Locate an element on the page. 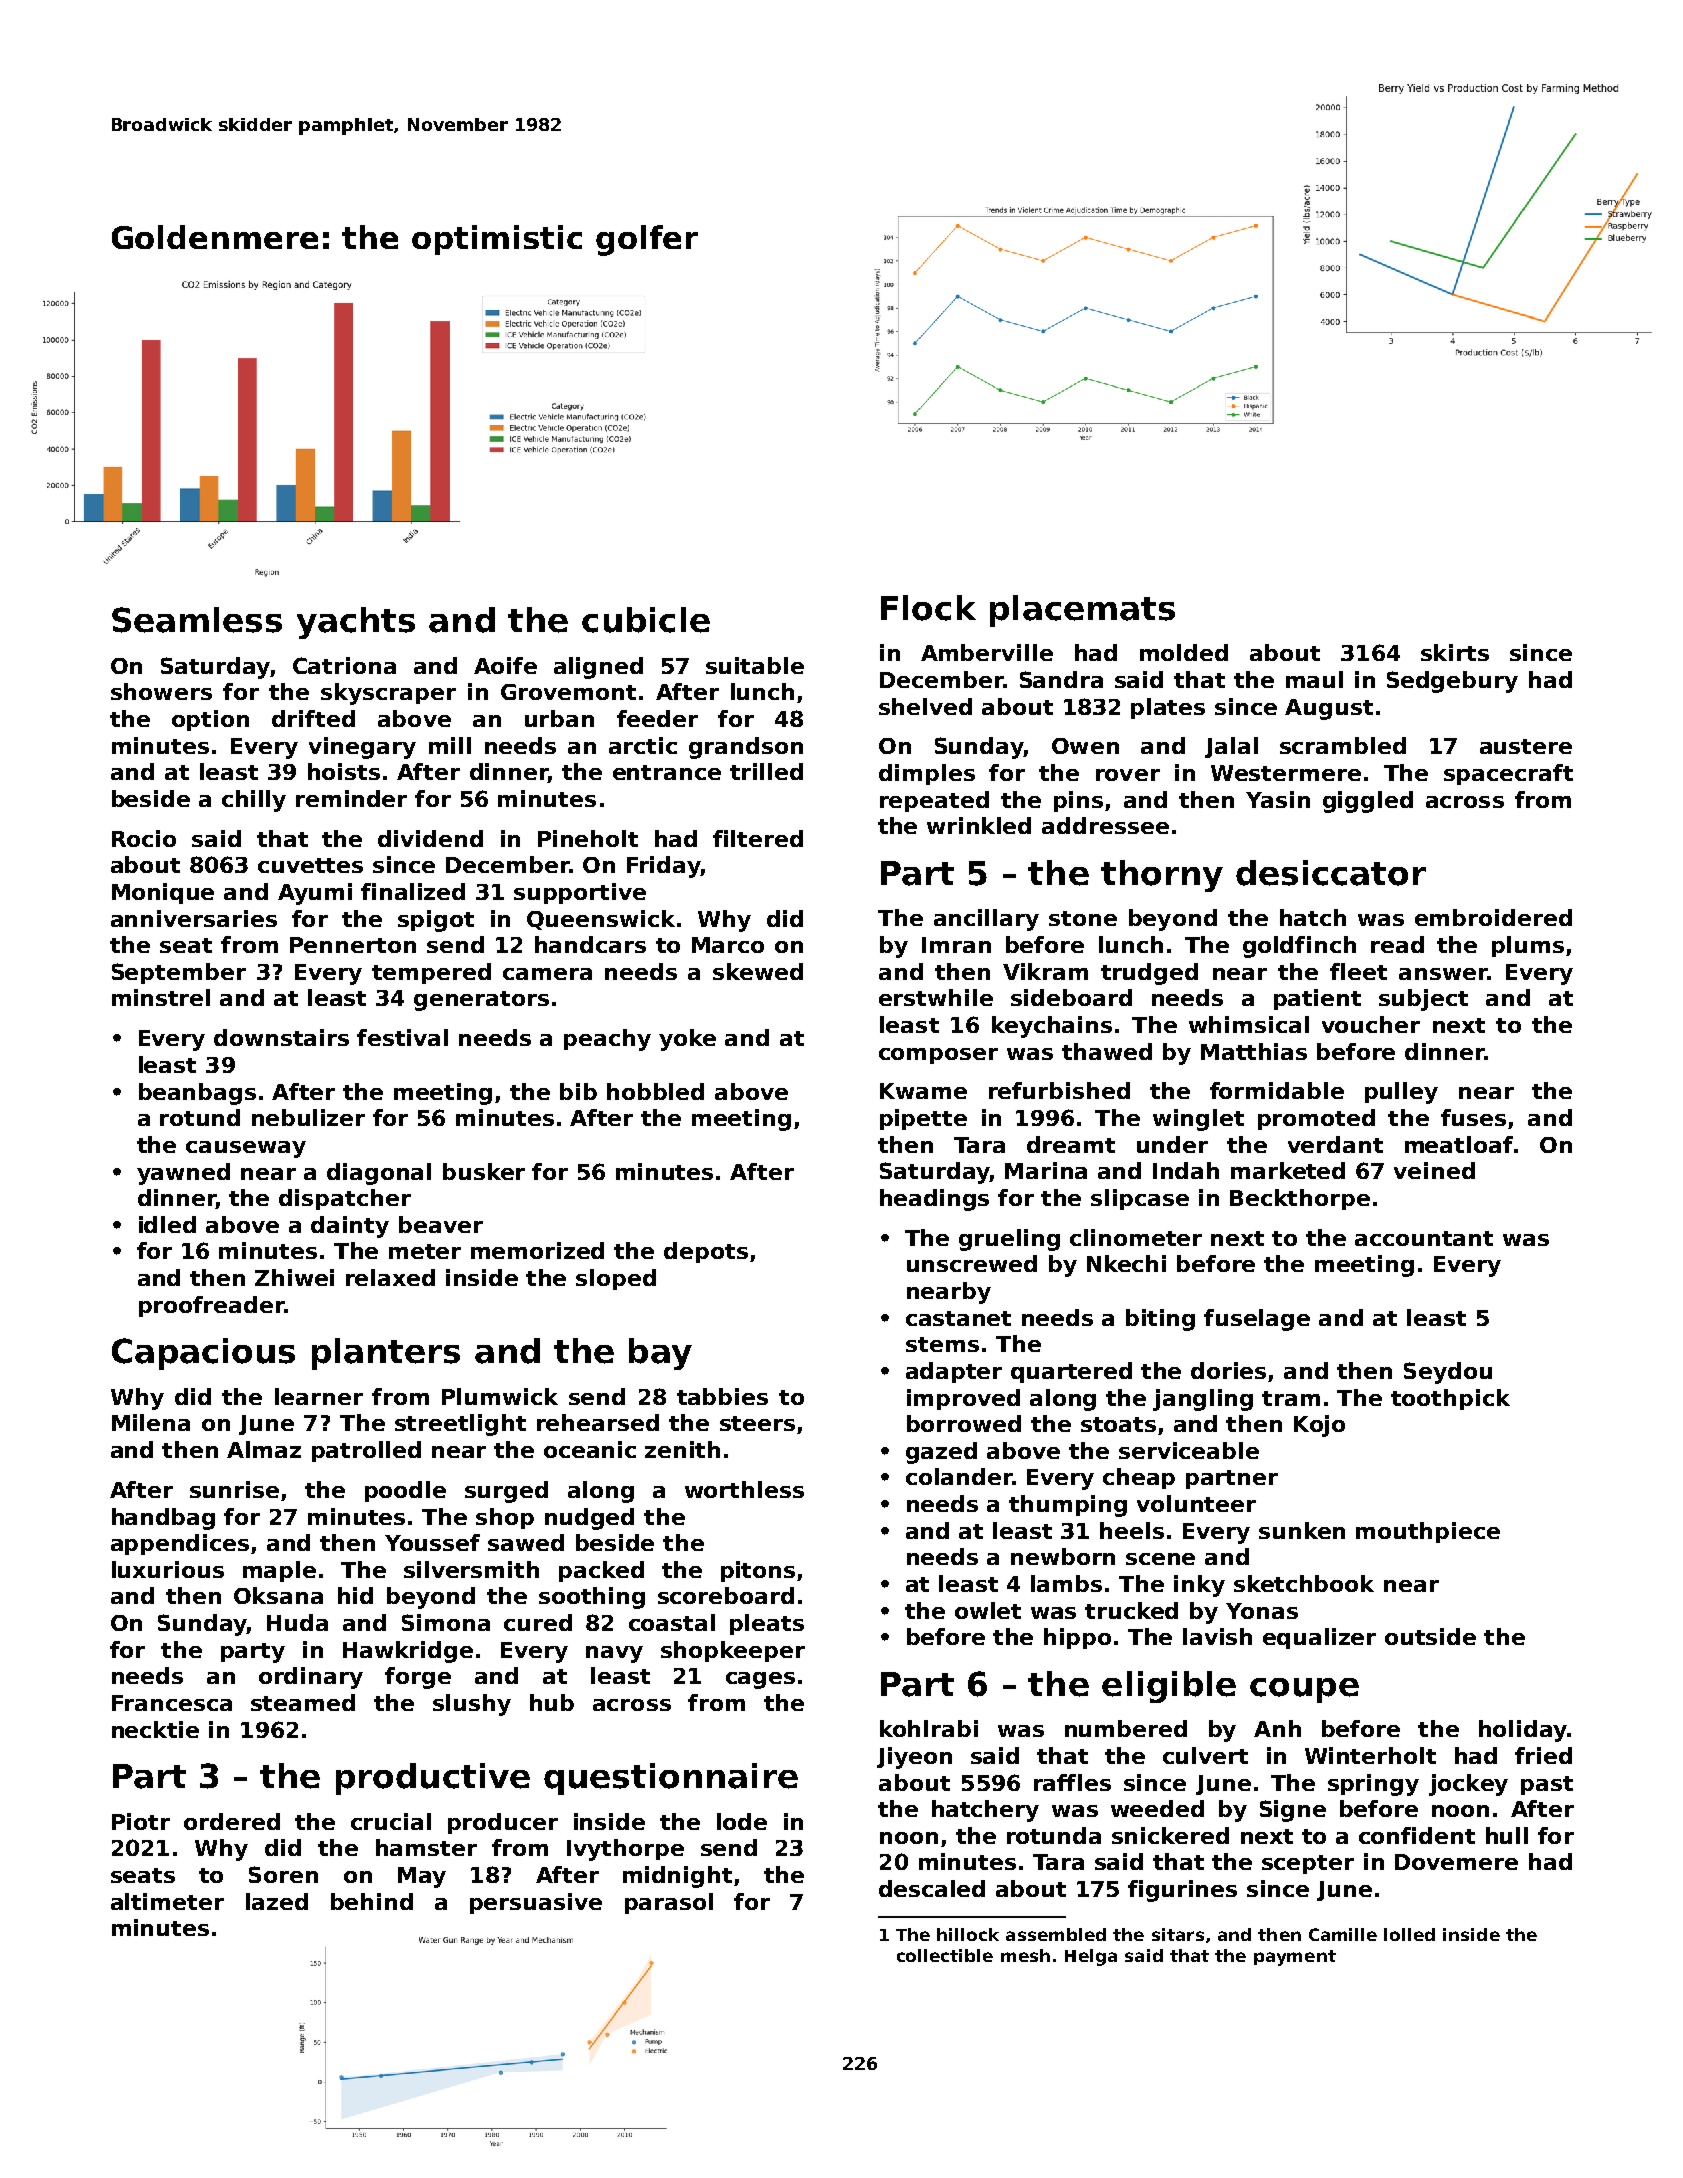 The height and width of the page is (2178, 1683). lazed is located at coordinates (277, 1901).
